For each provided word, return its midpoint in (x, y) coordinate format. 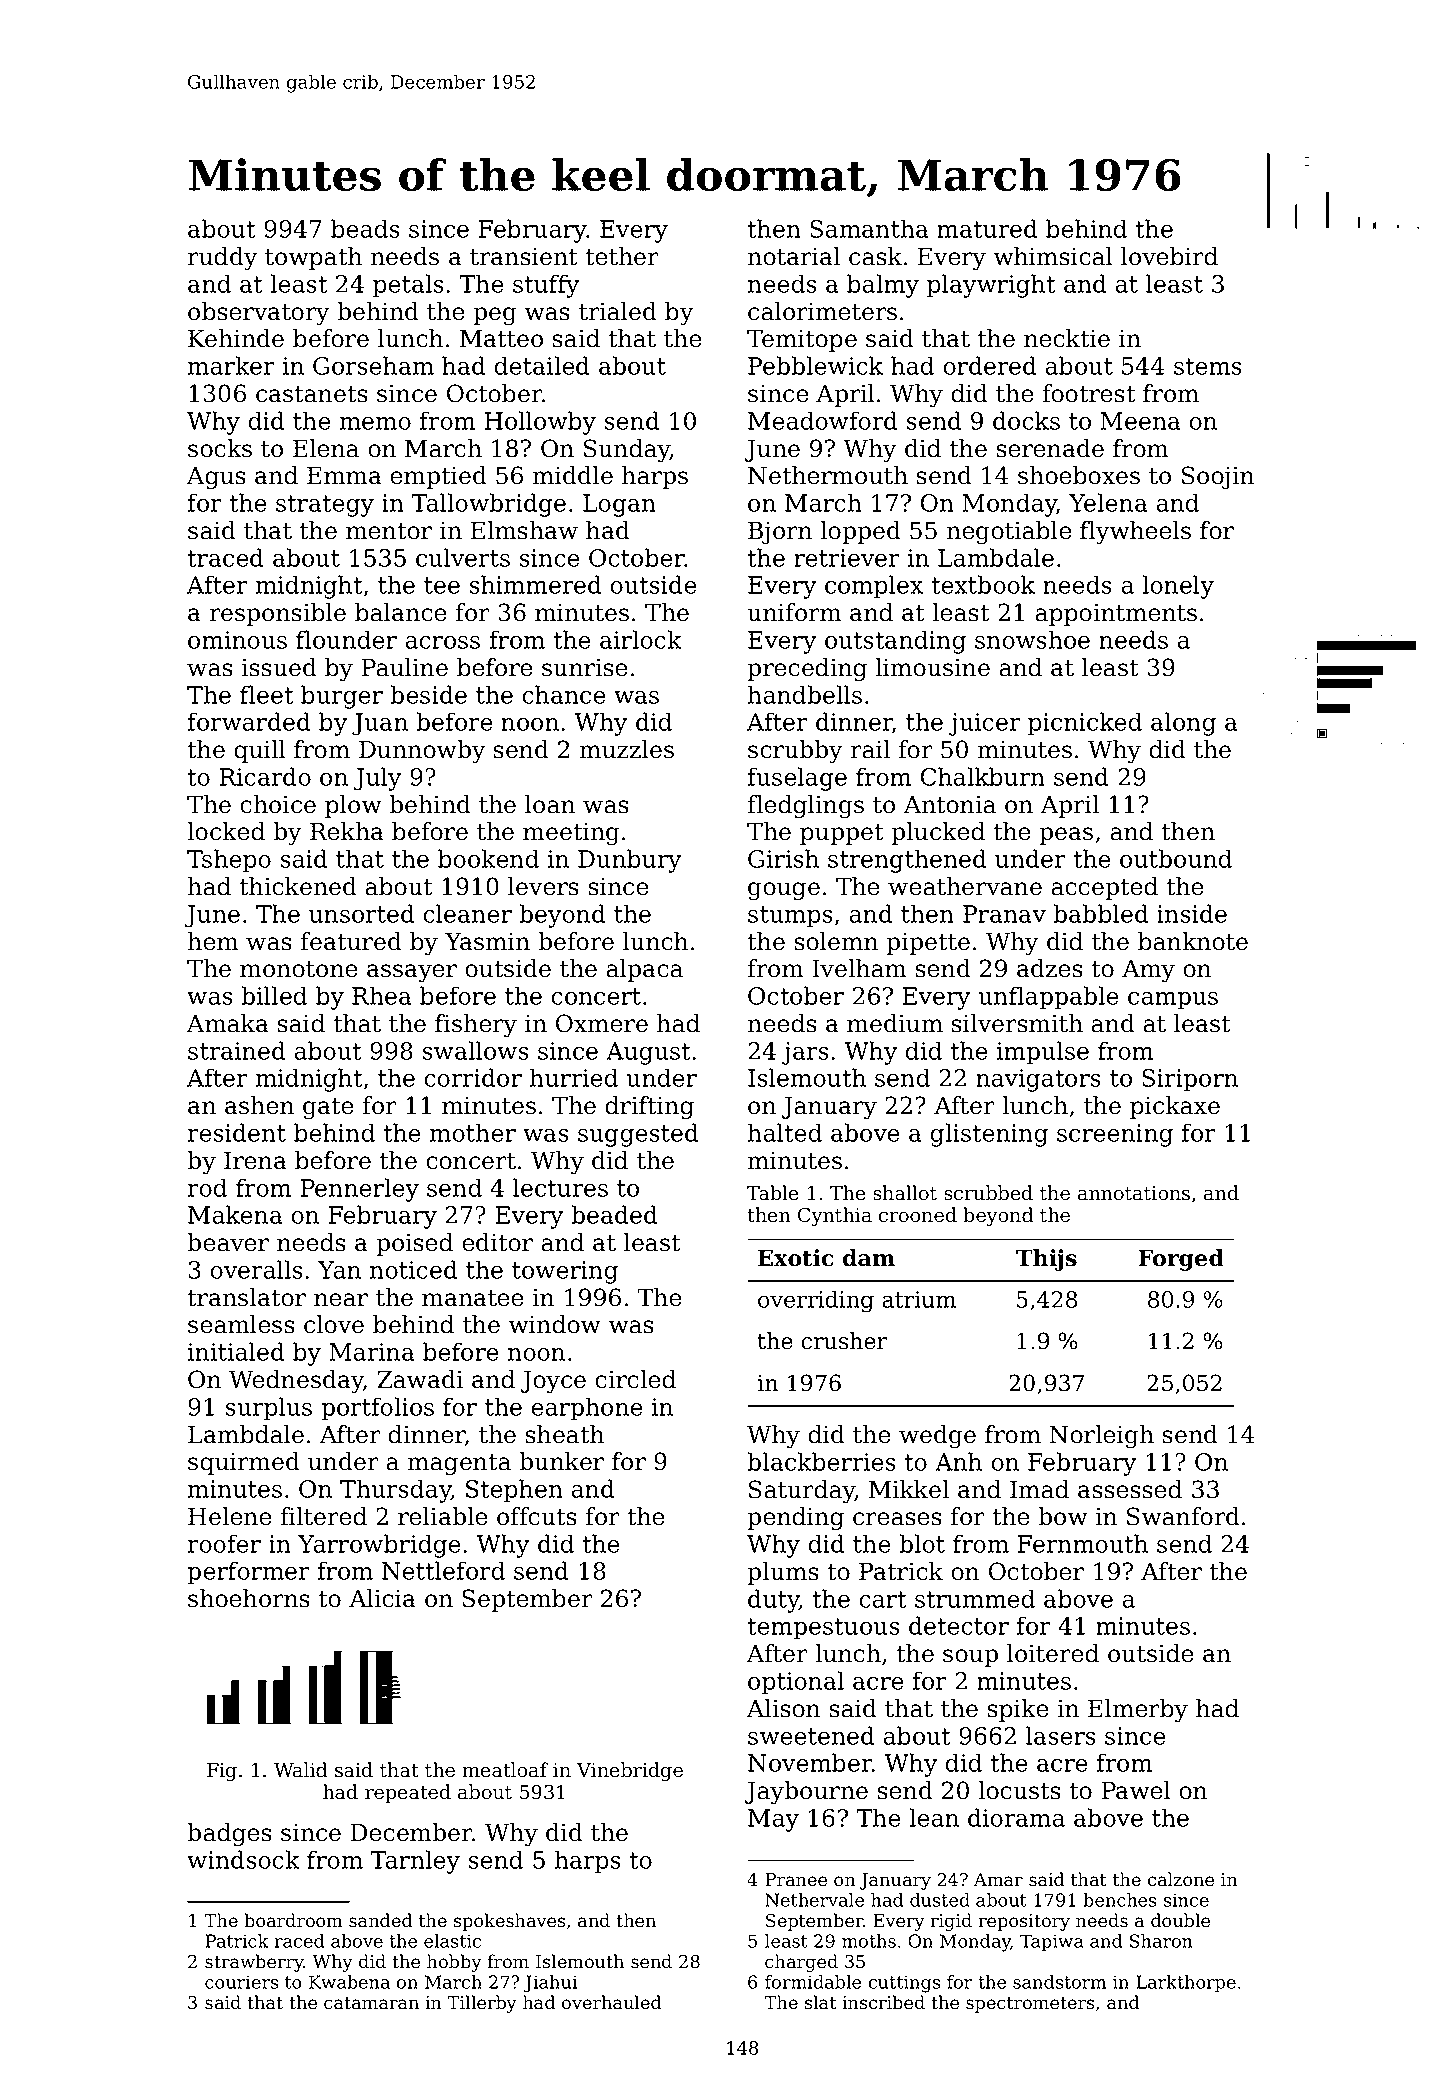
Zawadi (420, 1379)
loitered (1053, 1653)
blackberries (821, 1461)
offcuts (537, 1516)
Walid (300, 1770)
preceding (807, 670)
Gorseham (373, 365)
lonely (1178, 587)
